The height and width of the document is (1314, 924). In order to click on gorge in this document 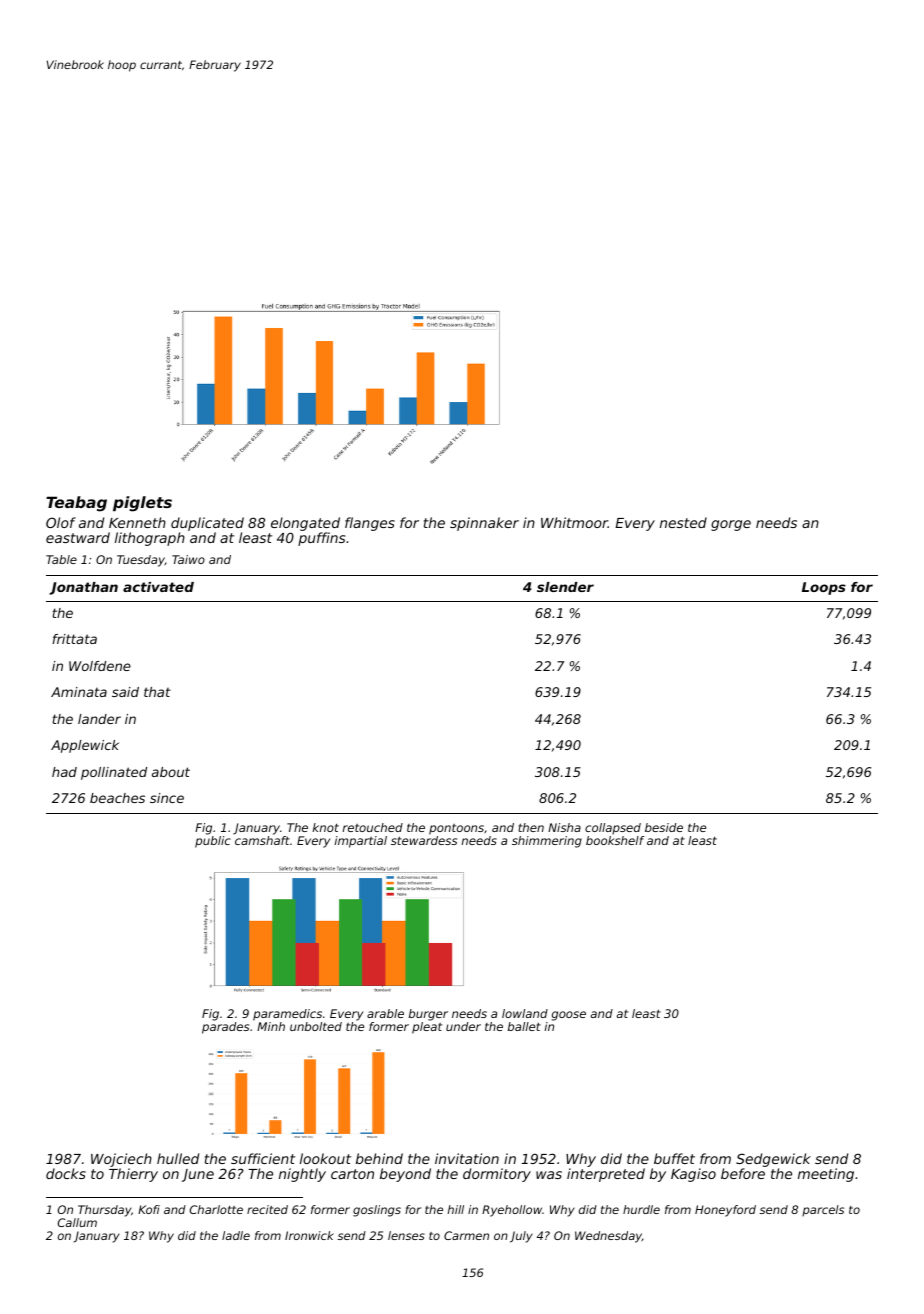, I will do `click(731, 525)`.
